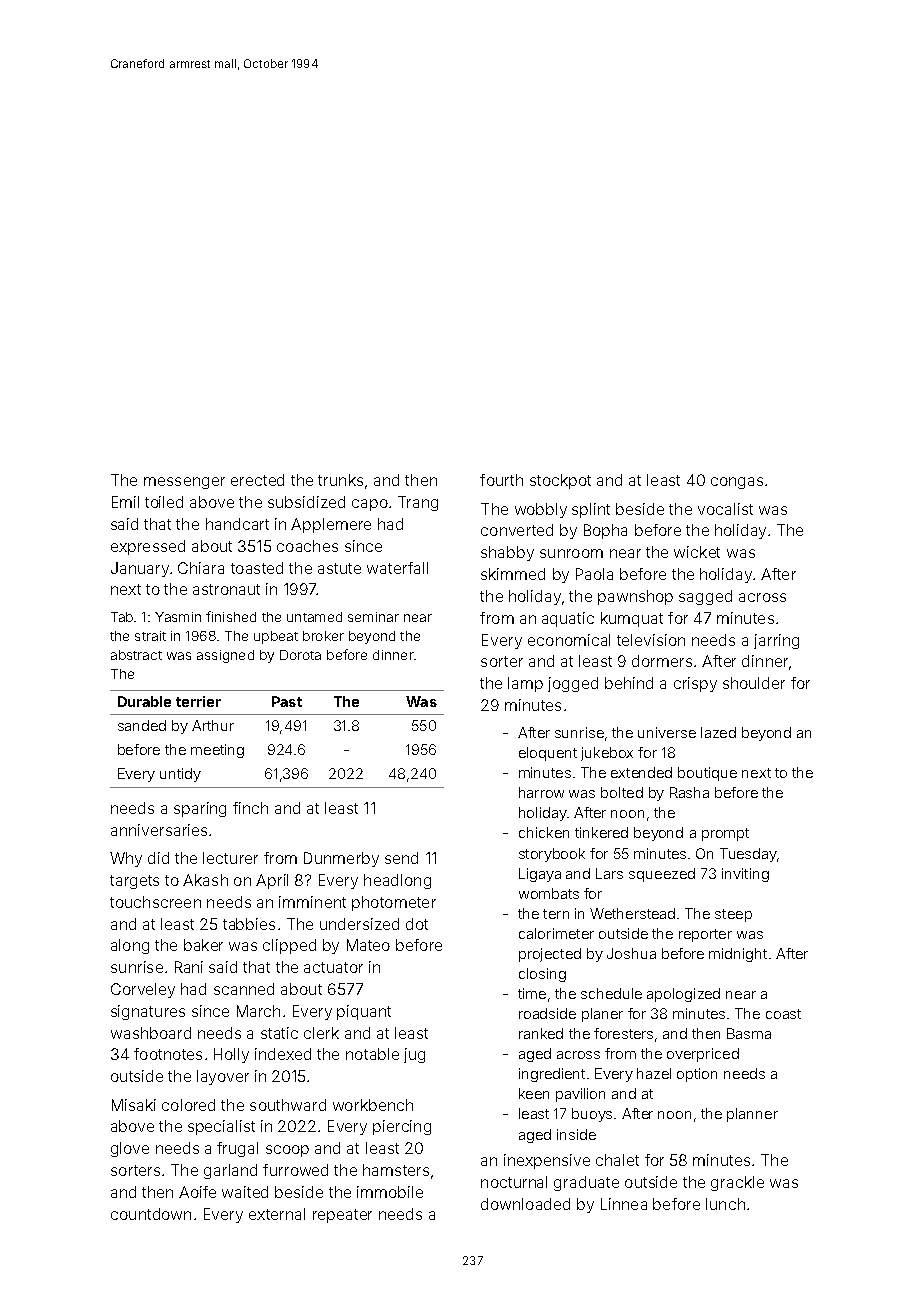  Describe the element at coordinates (754, 683) in the screenshot. I see `shoulder` at that location.
